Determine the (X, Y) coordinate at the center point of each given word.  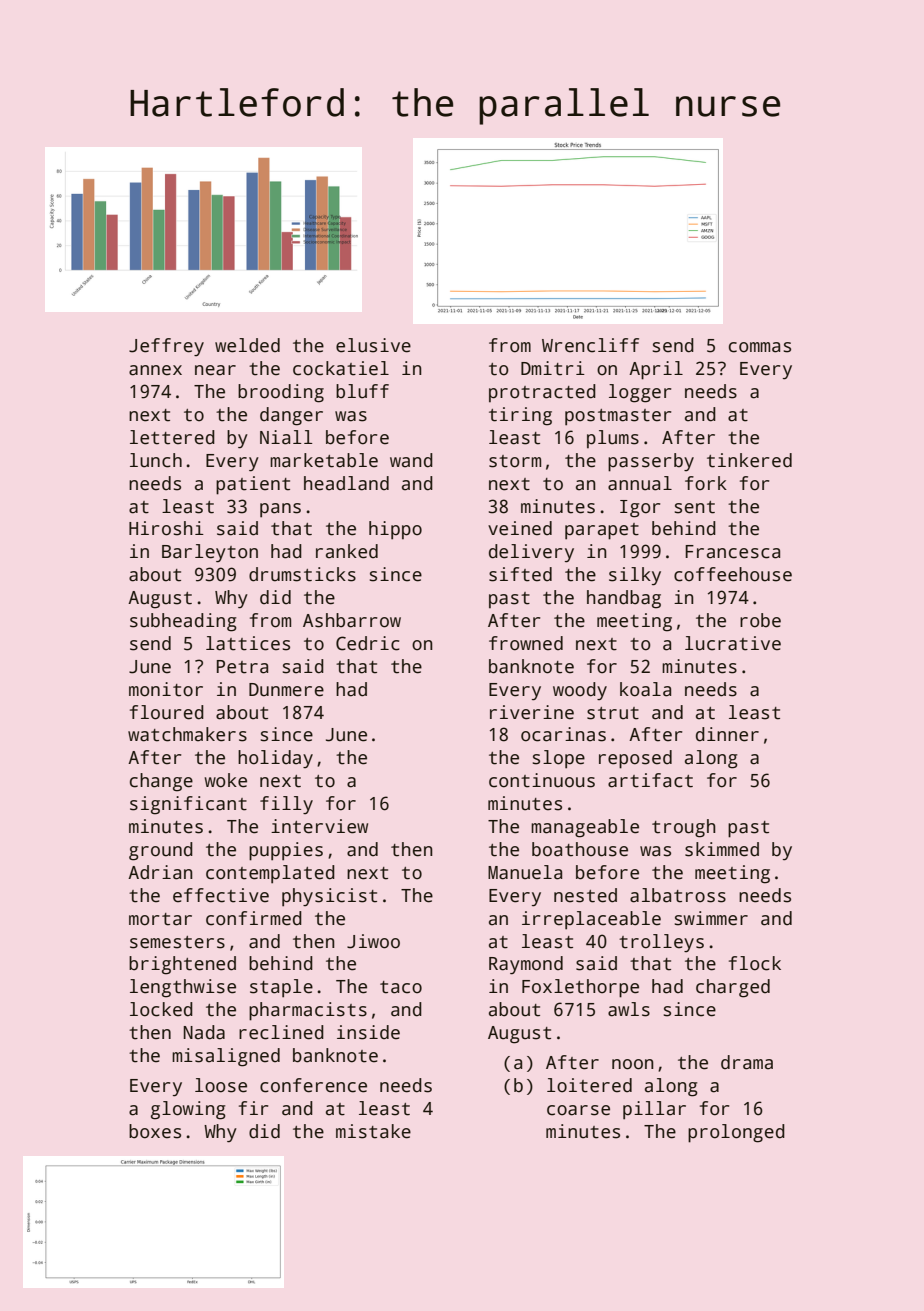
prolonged (736, 1133)
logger (640, 393)
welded (247, 345)
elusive (373, 345)
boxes (155, 1131)
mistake (373, 1131)
